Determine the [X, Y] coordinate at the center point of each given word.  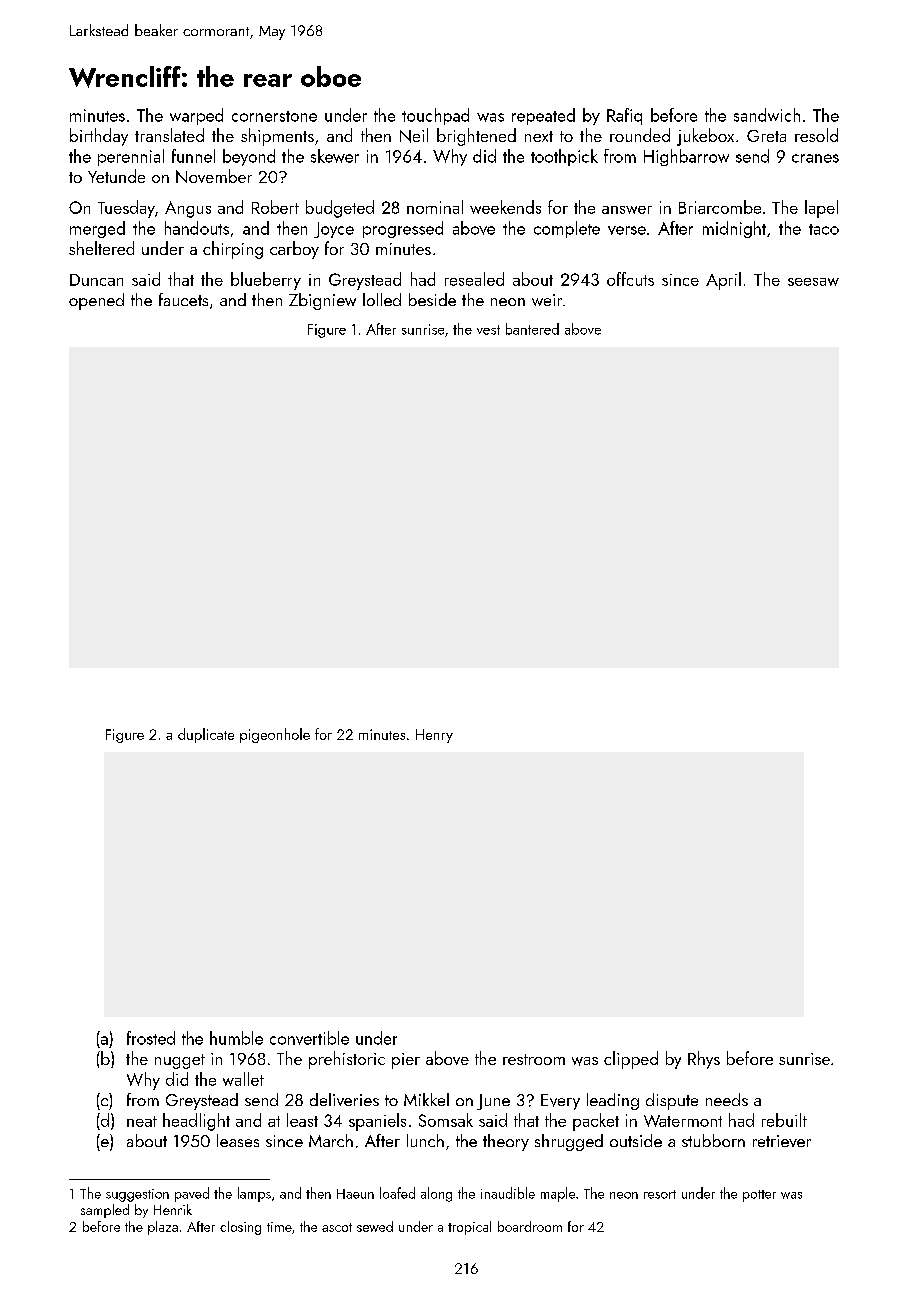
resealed [474, 279]
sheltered [101, 248]
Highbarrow [686, 157]
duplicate [206, 735]
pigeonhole [275, 735]
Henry [434, 736]
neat [142, 1121]
